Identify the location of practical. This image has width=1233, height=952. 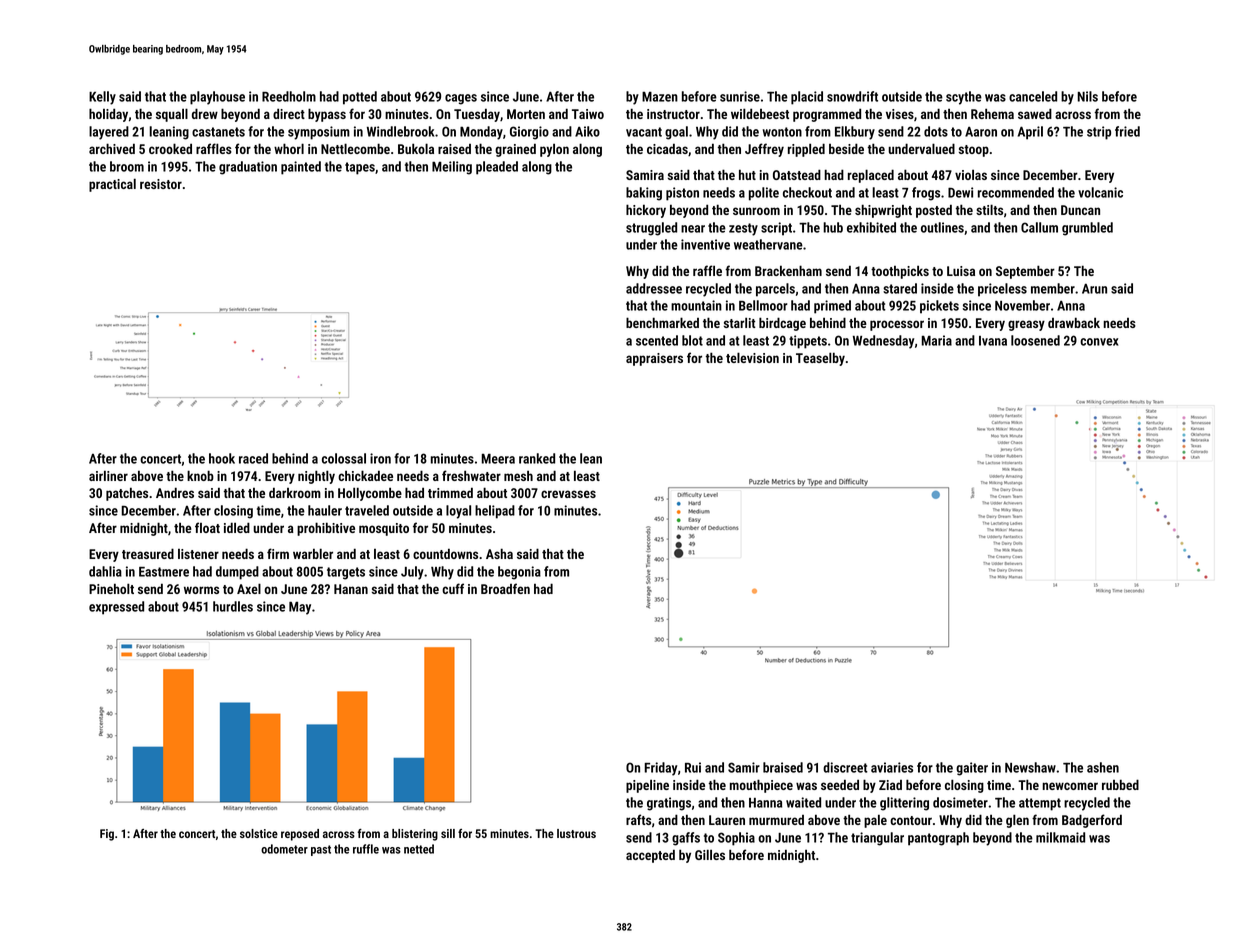
(112, 185).
